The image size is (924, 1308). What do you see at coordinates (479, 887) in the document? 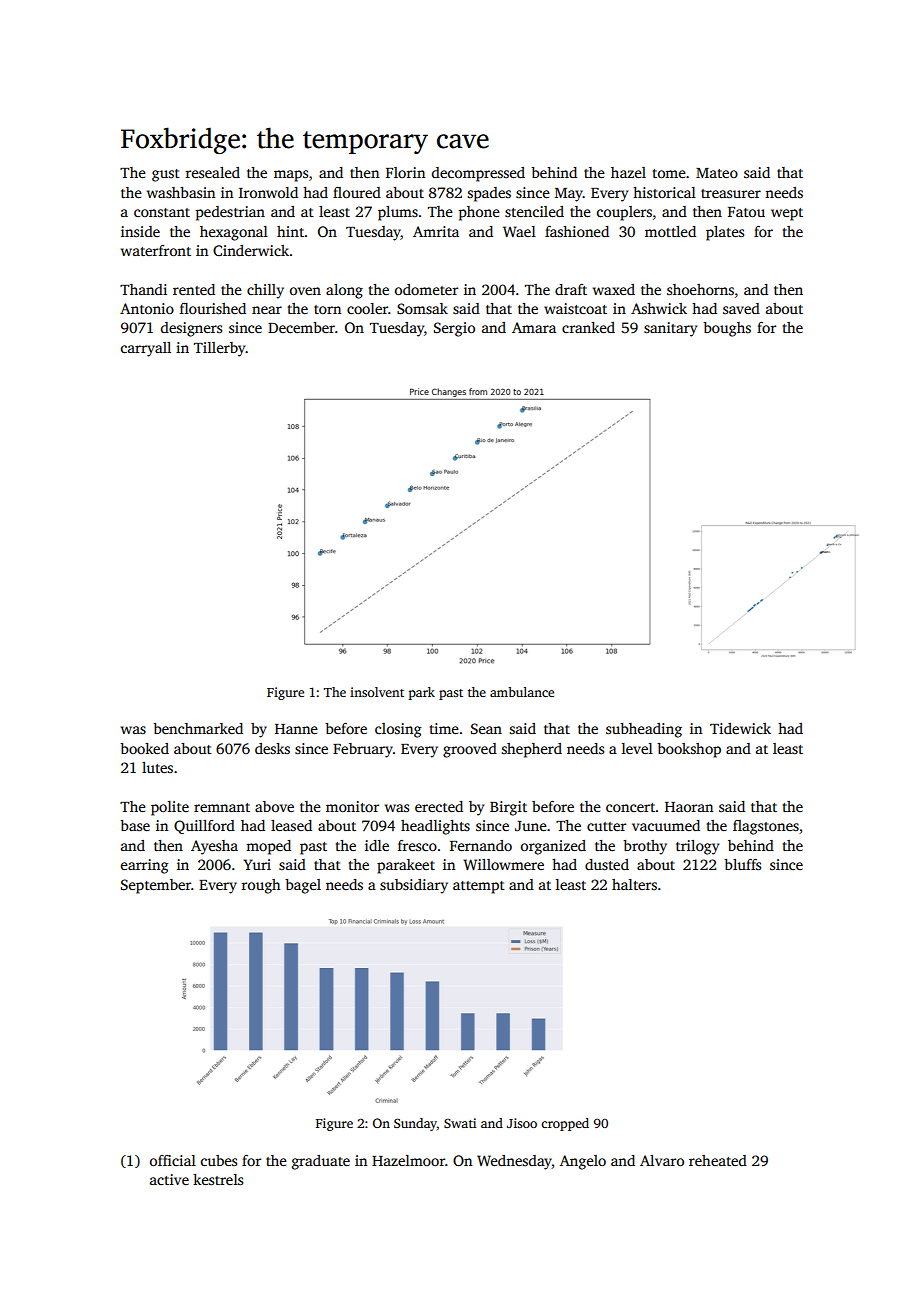
I see `attempt` at bounding box center [479, 887].
